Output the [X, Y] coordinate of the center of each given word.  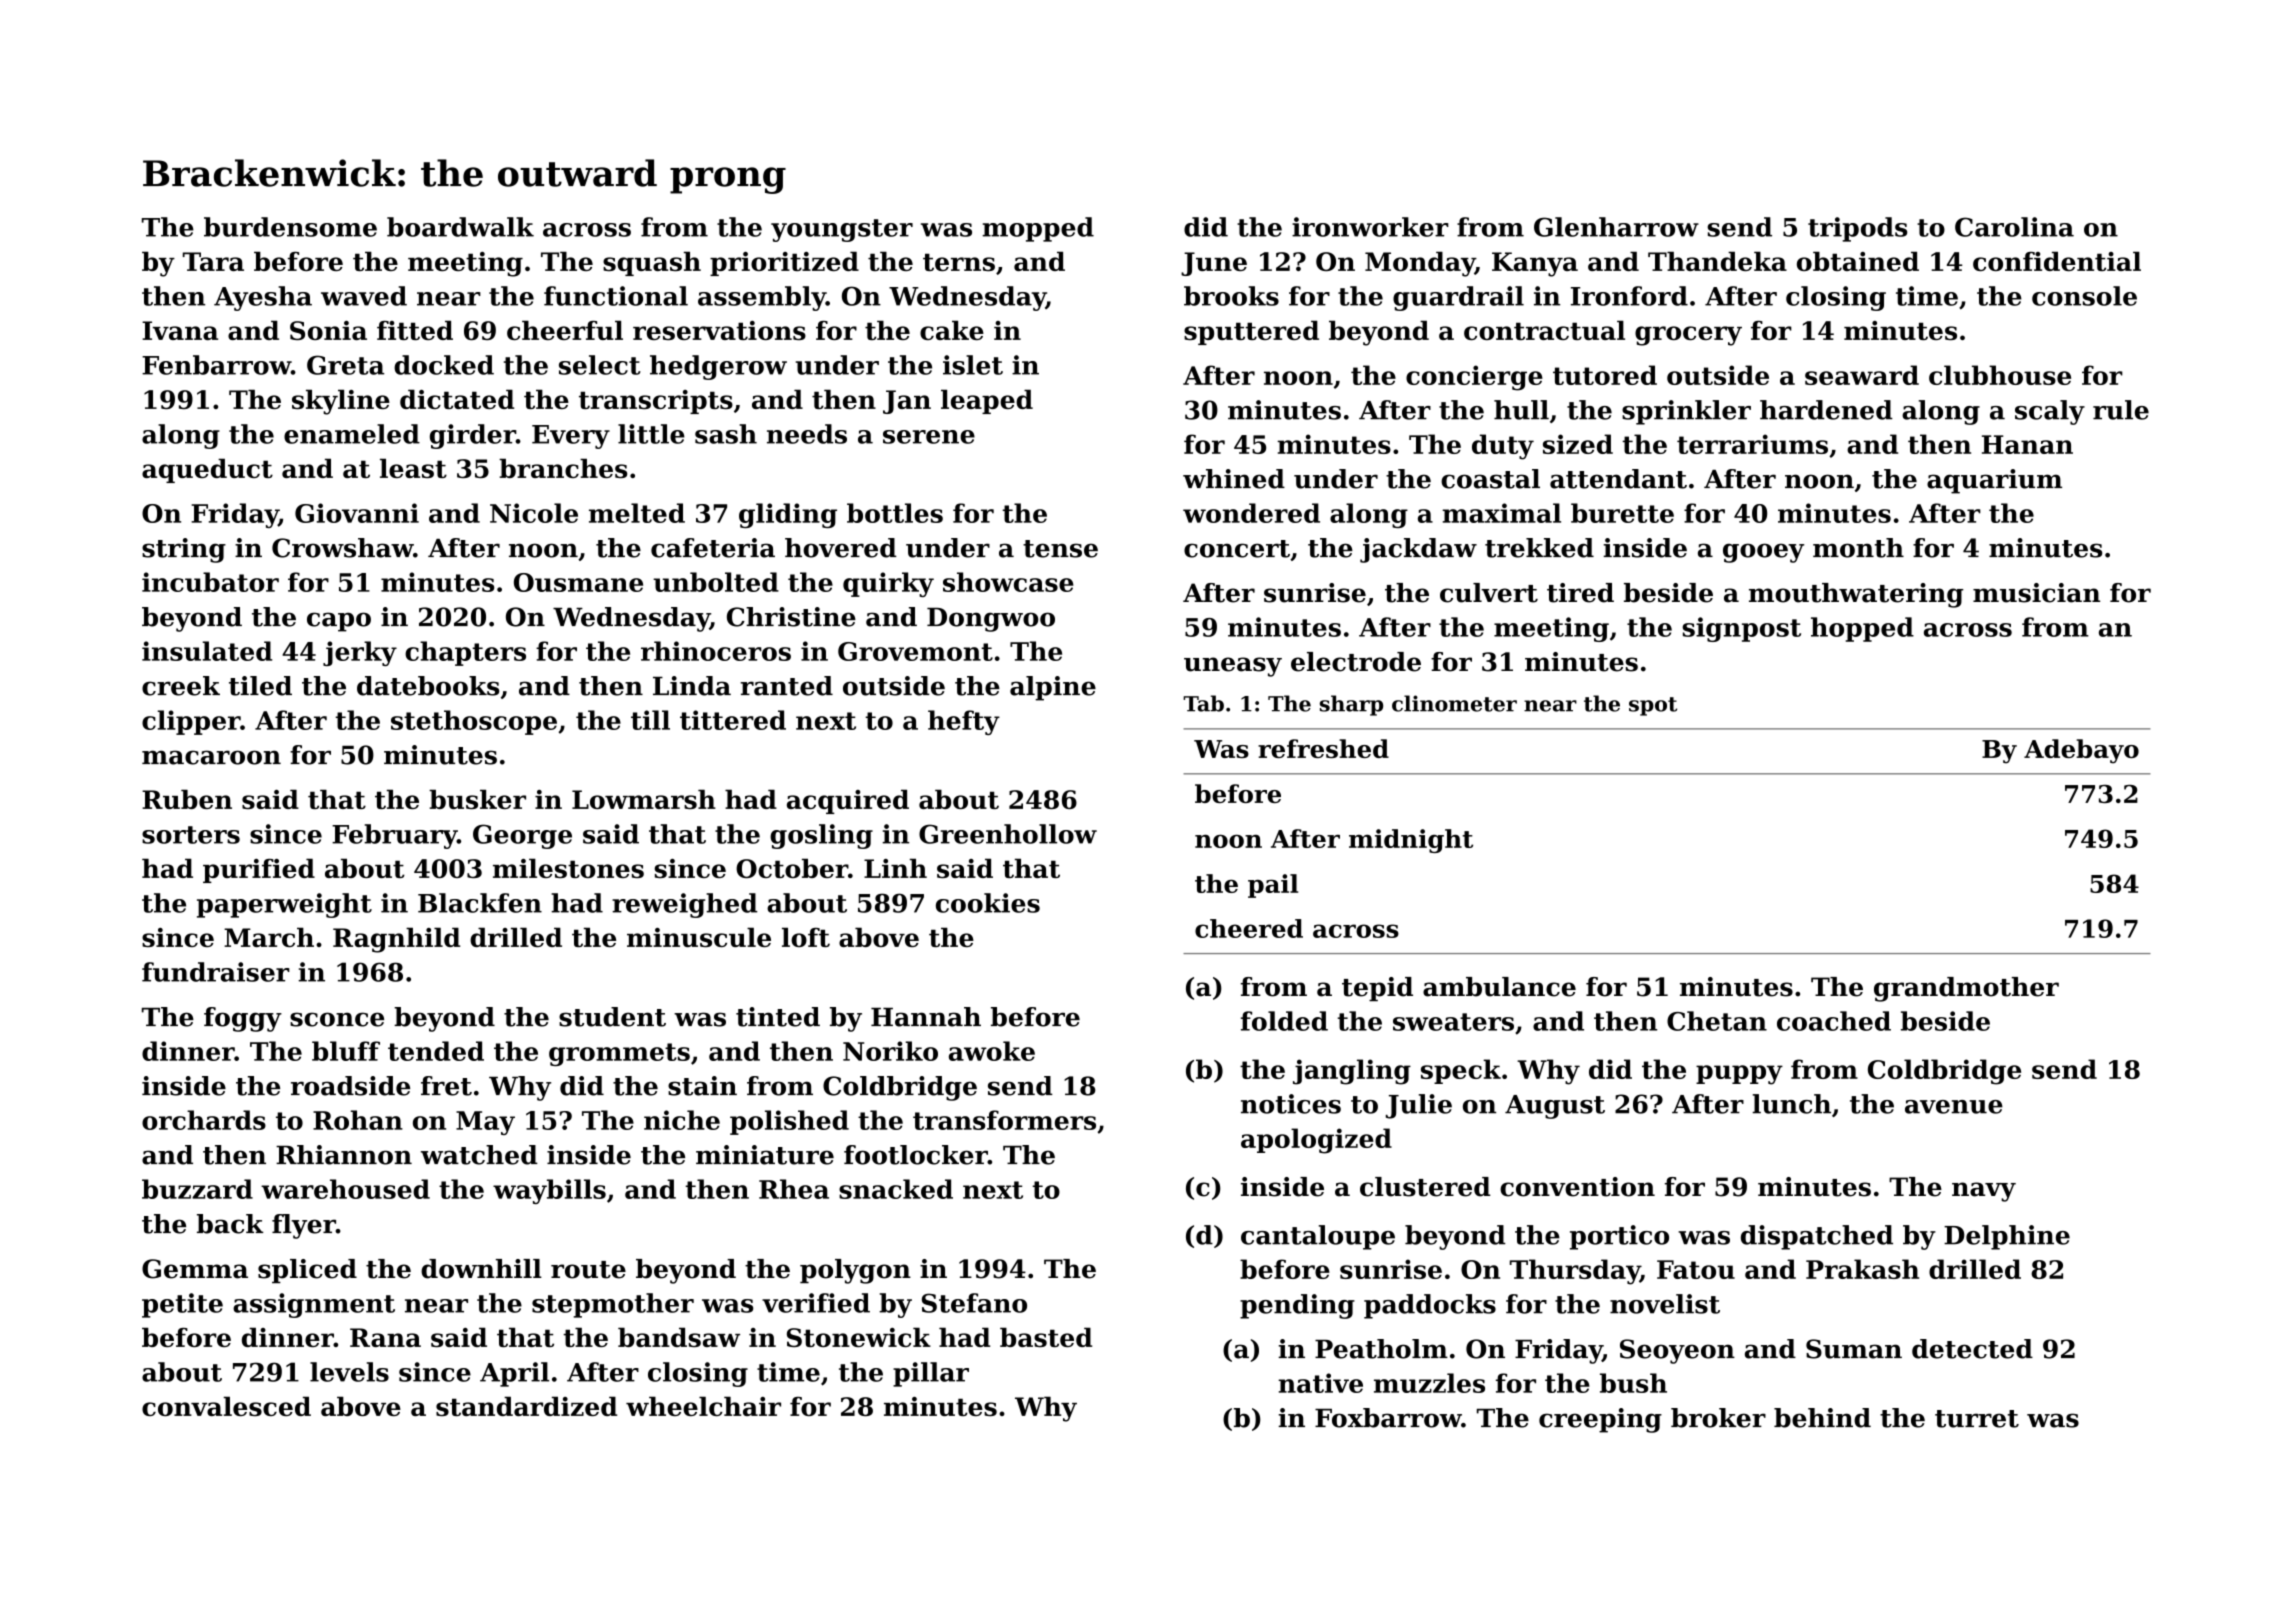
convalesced [226, 1406]
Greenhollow [1008, 834]
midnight [1411, 841]
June [1214, 264]
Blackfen [480, 903]
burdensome [290, 227]
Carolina [2014, 227]
